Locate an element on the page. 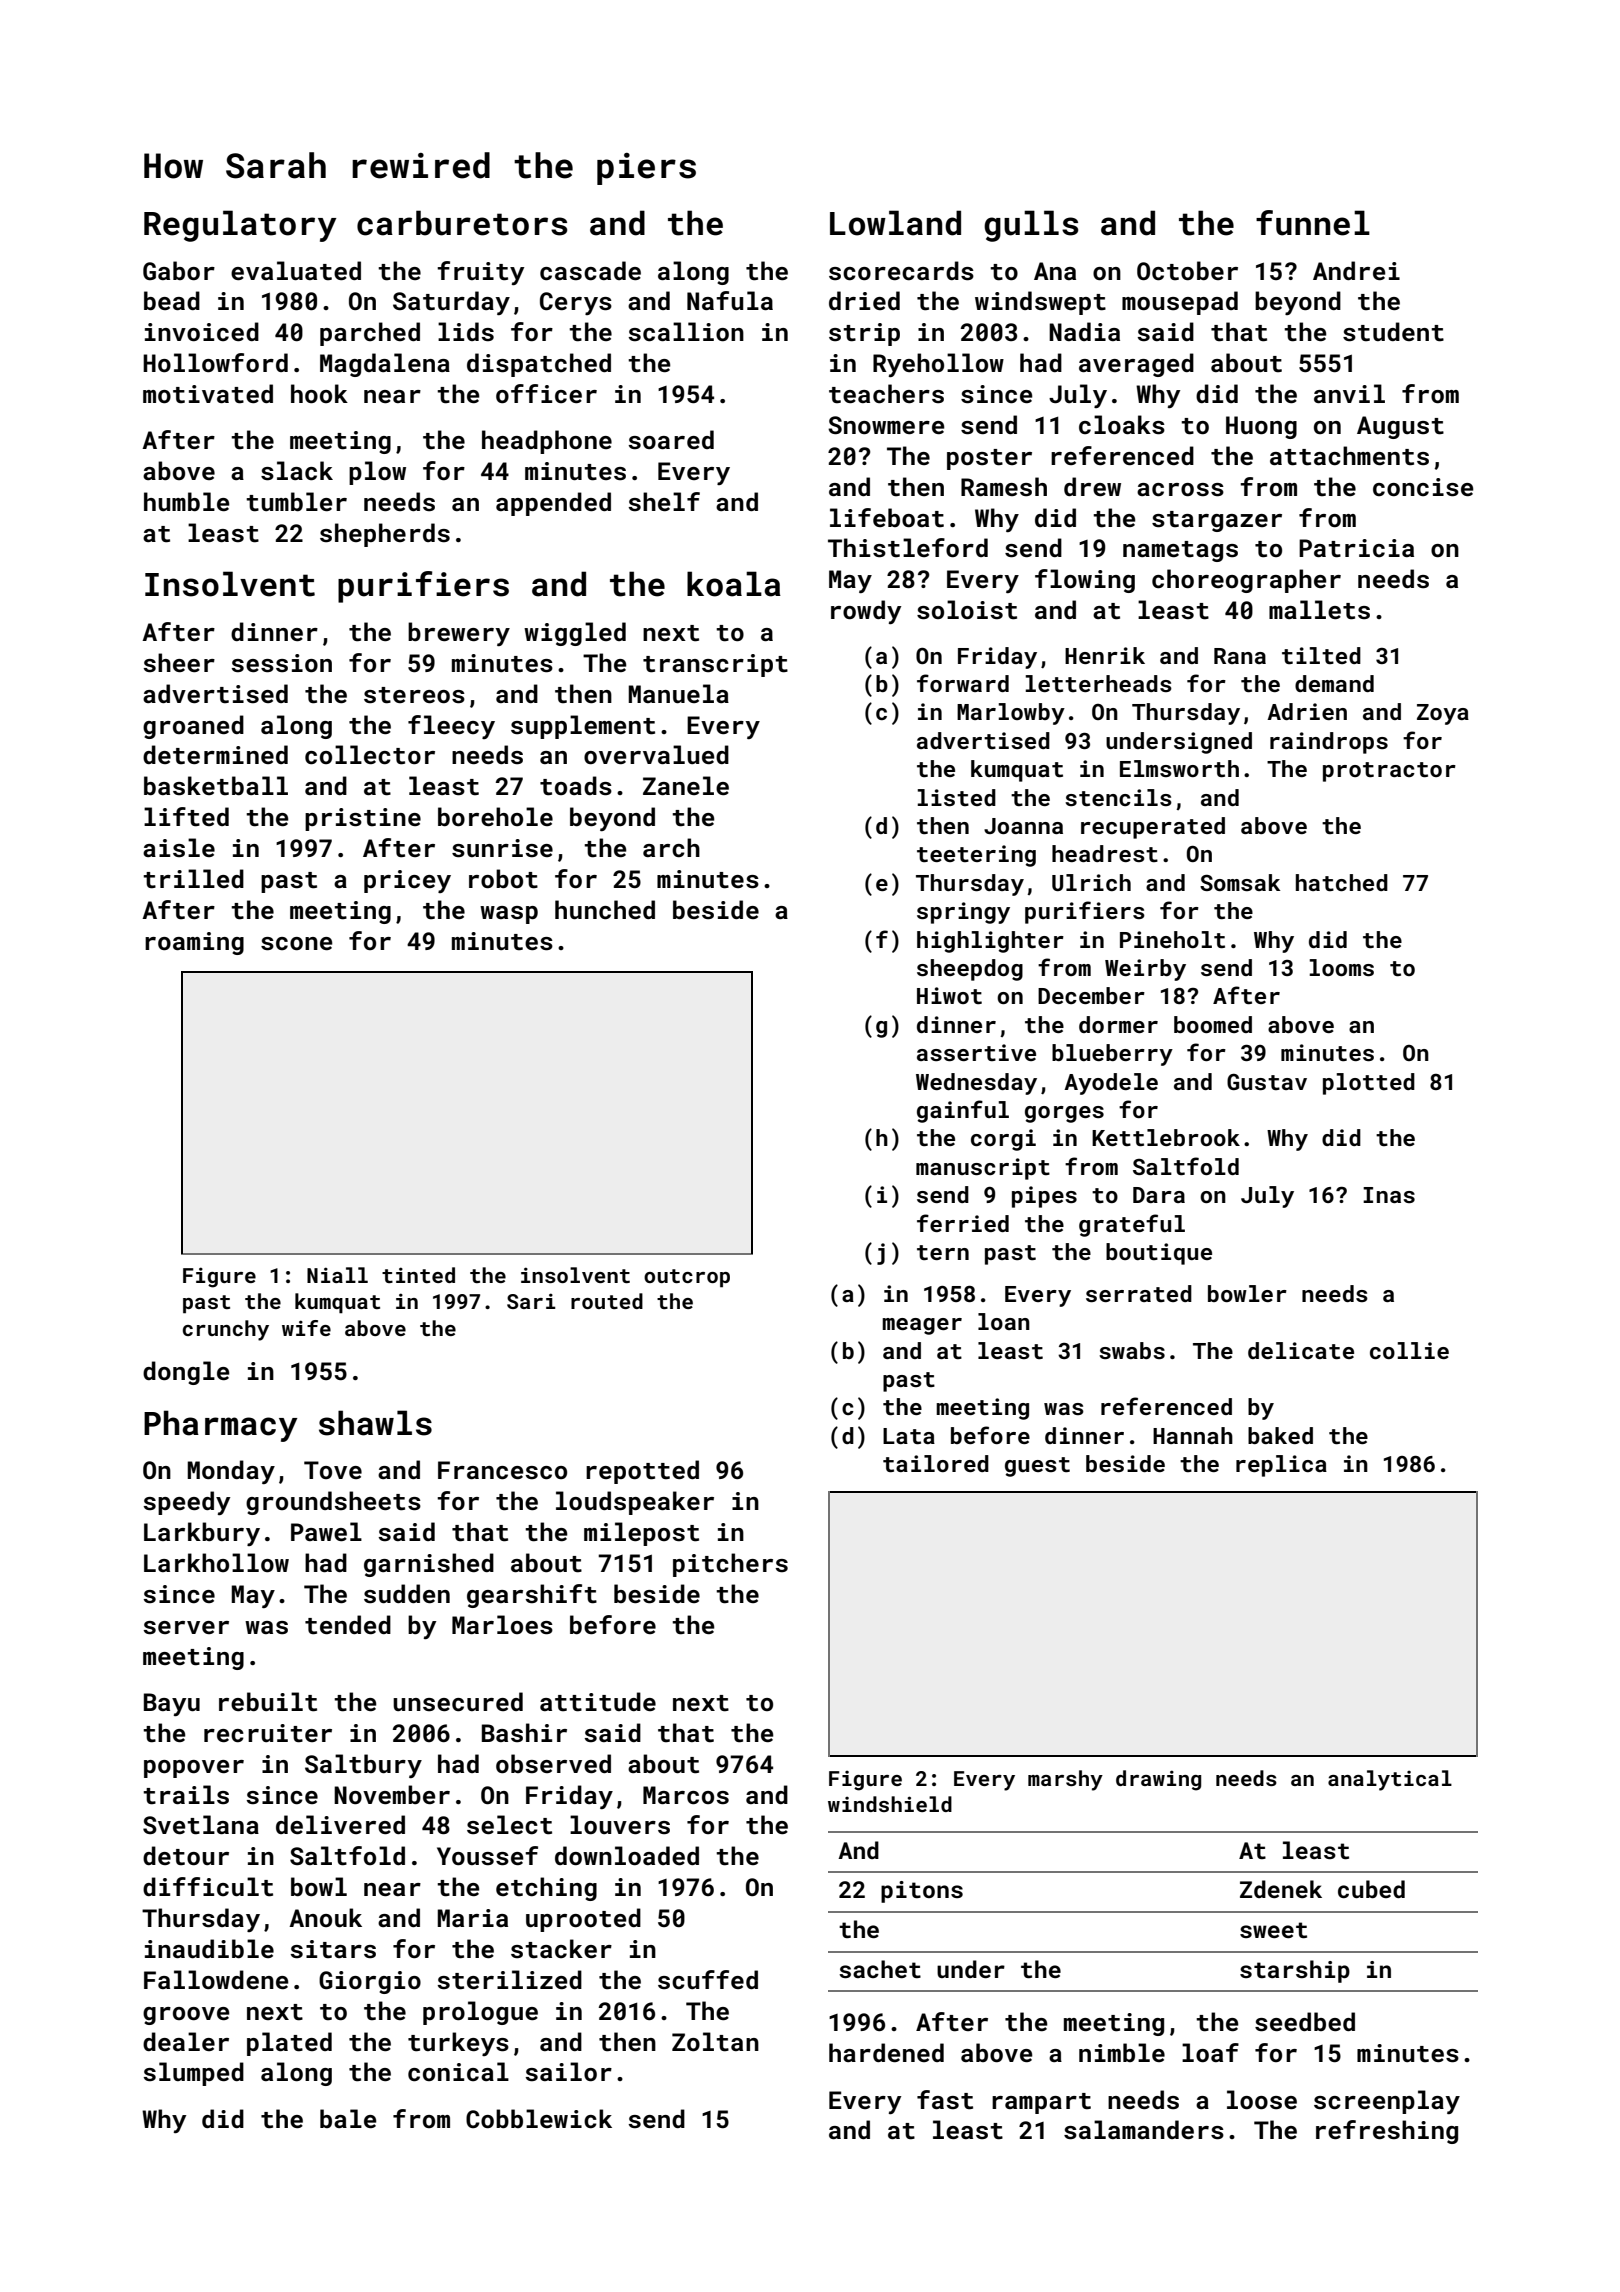 The image size is (1620, 2292). cubed is located at coordinates (1371, 1889).
